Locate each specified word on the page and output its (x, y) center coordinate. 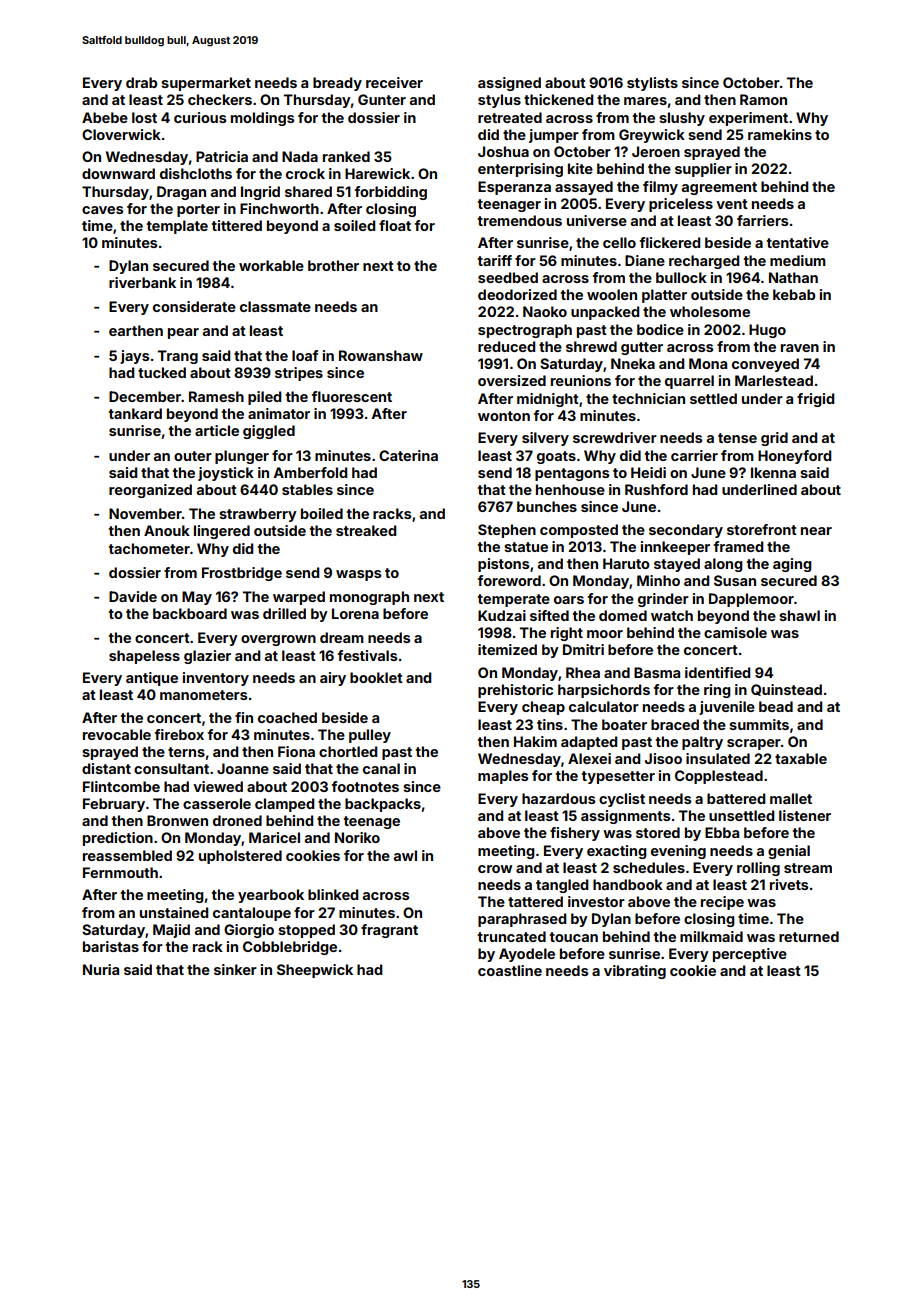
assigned (509, 84)
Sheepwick (315, 971)
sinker (235, 969)
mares (645, 101)
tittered (237, 225)
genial (789, 852)
